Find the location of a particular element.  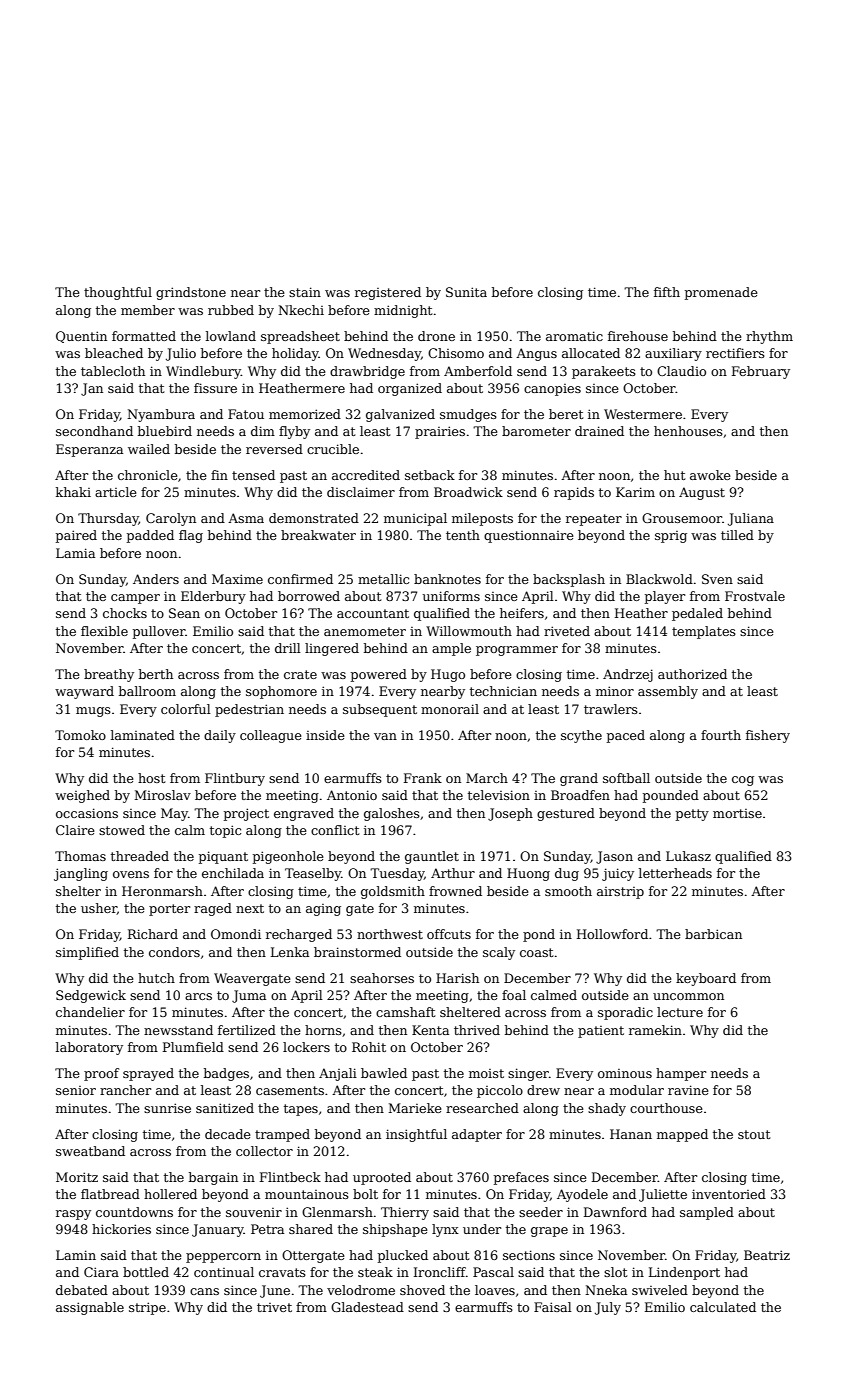

Lamia is located at coordinates (75, 553).
